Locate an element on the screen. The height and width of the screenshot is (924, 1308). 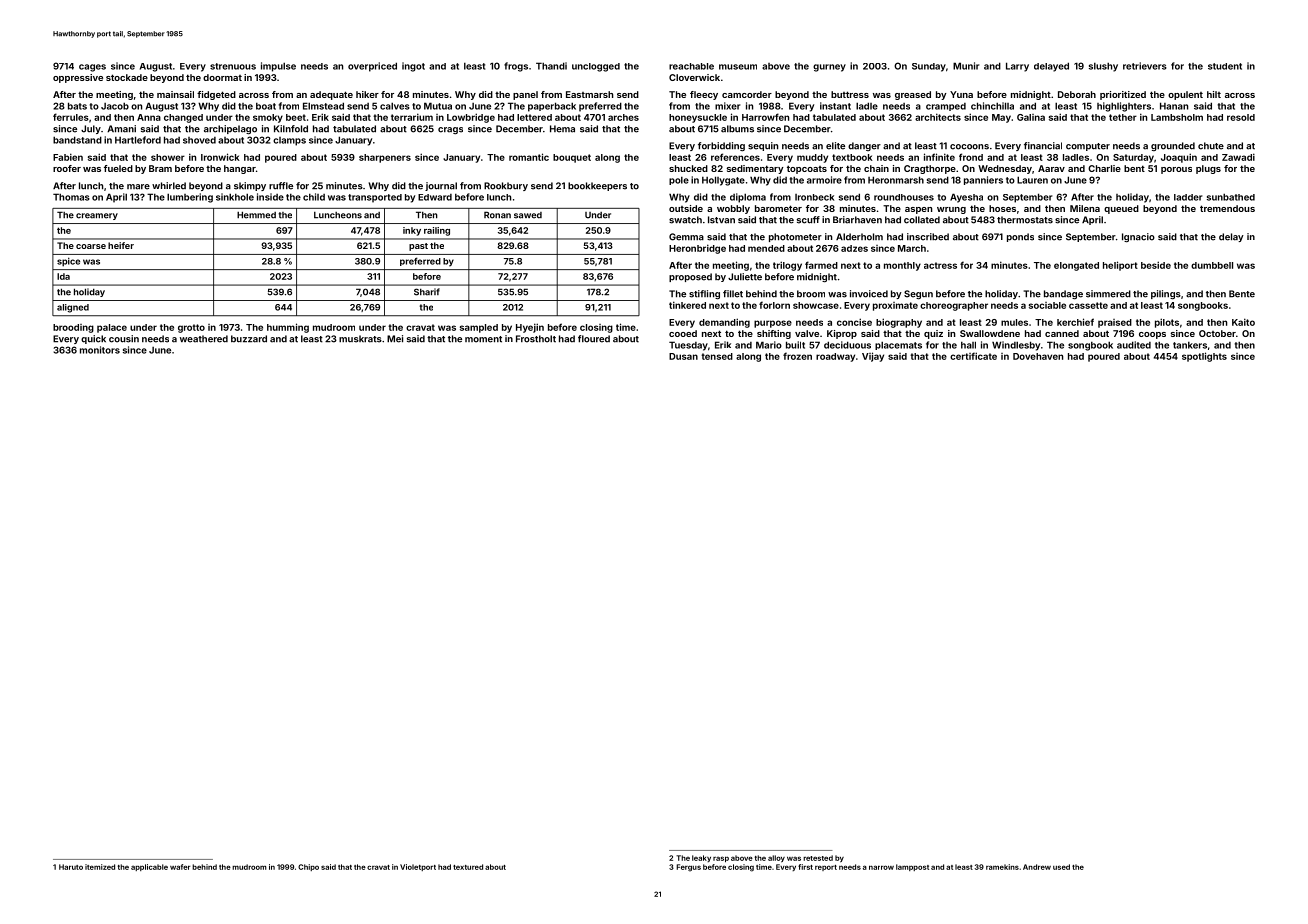
demanding is located at coordinates (724, 323).
